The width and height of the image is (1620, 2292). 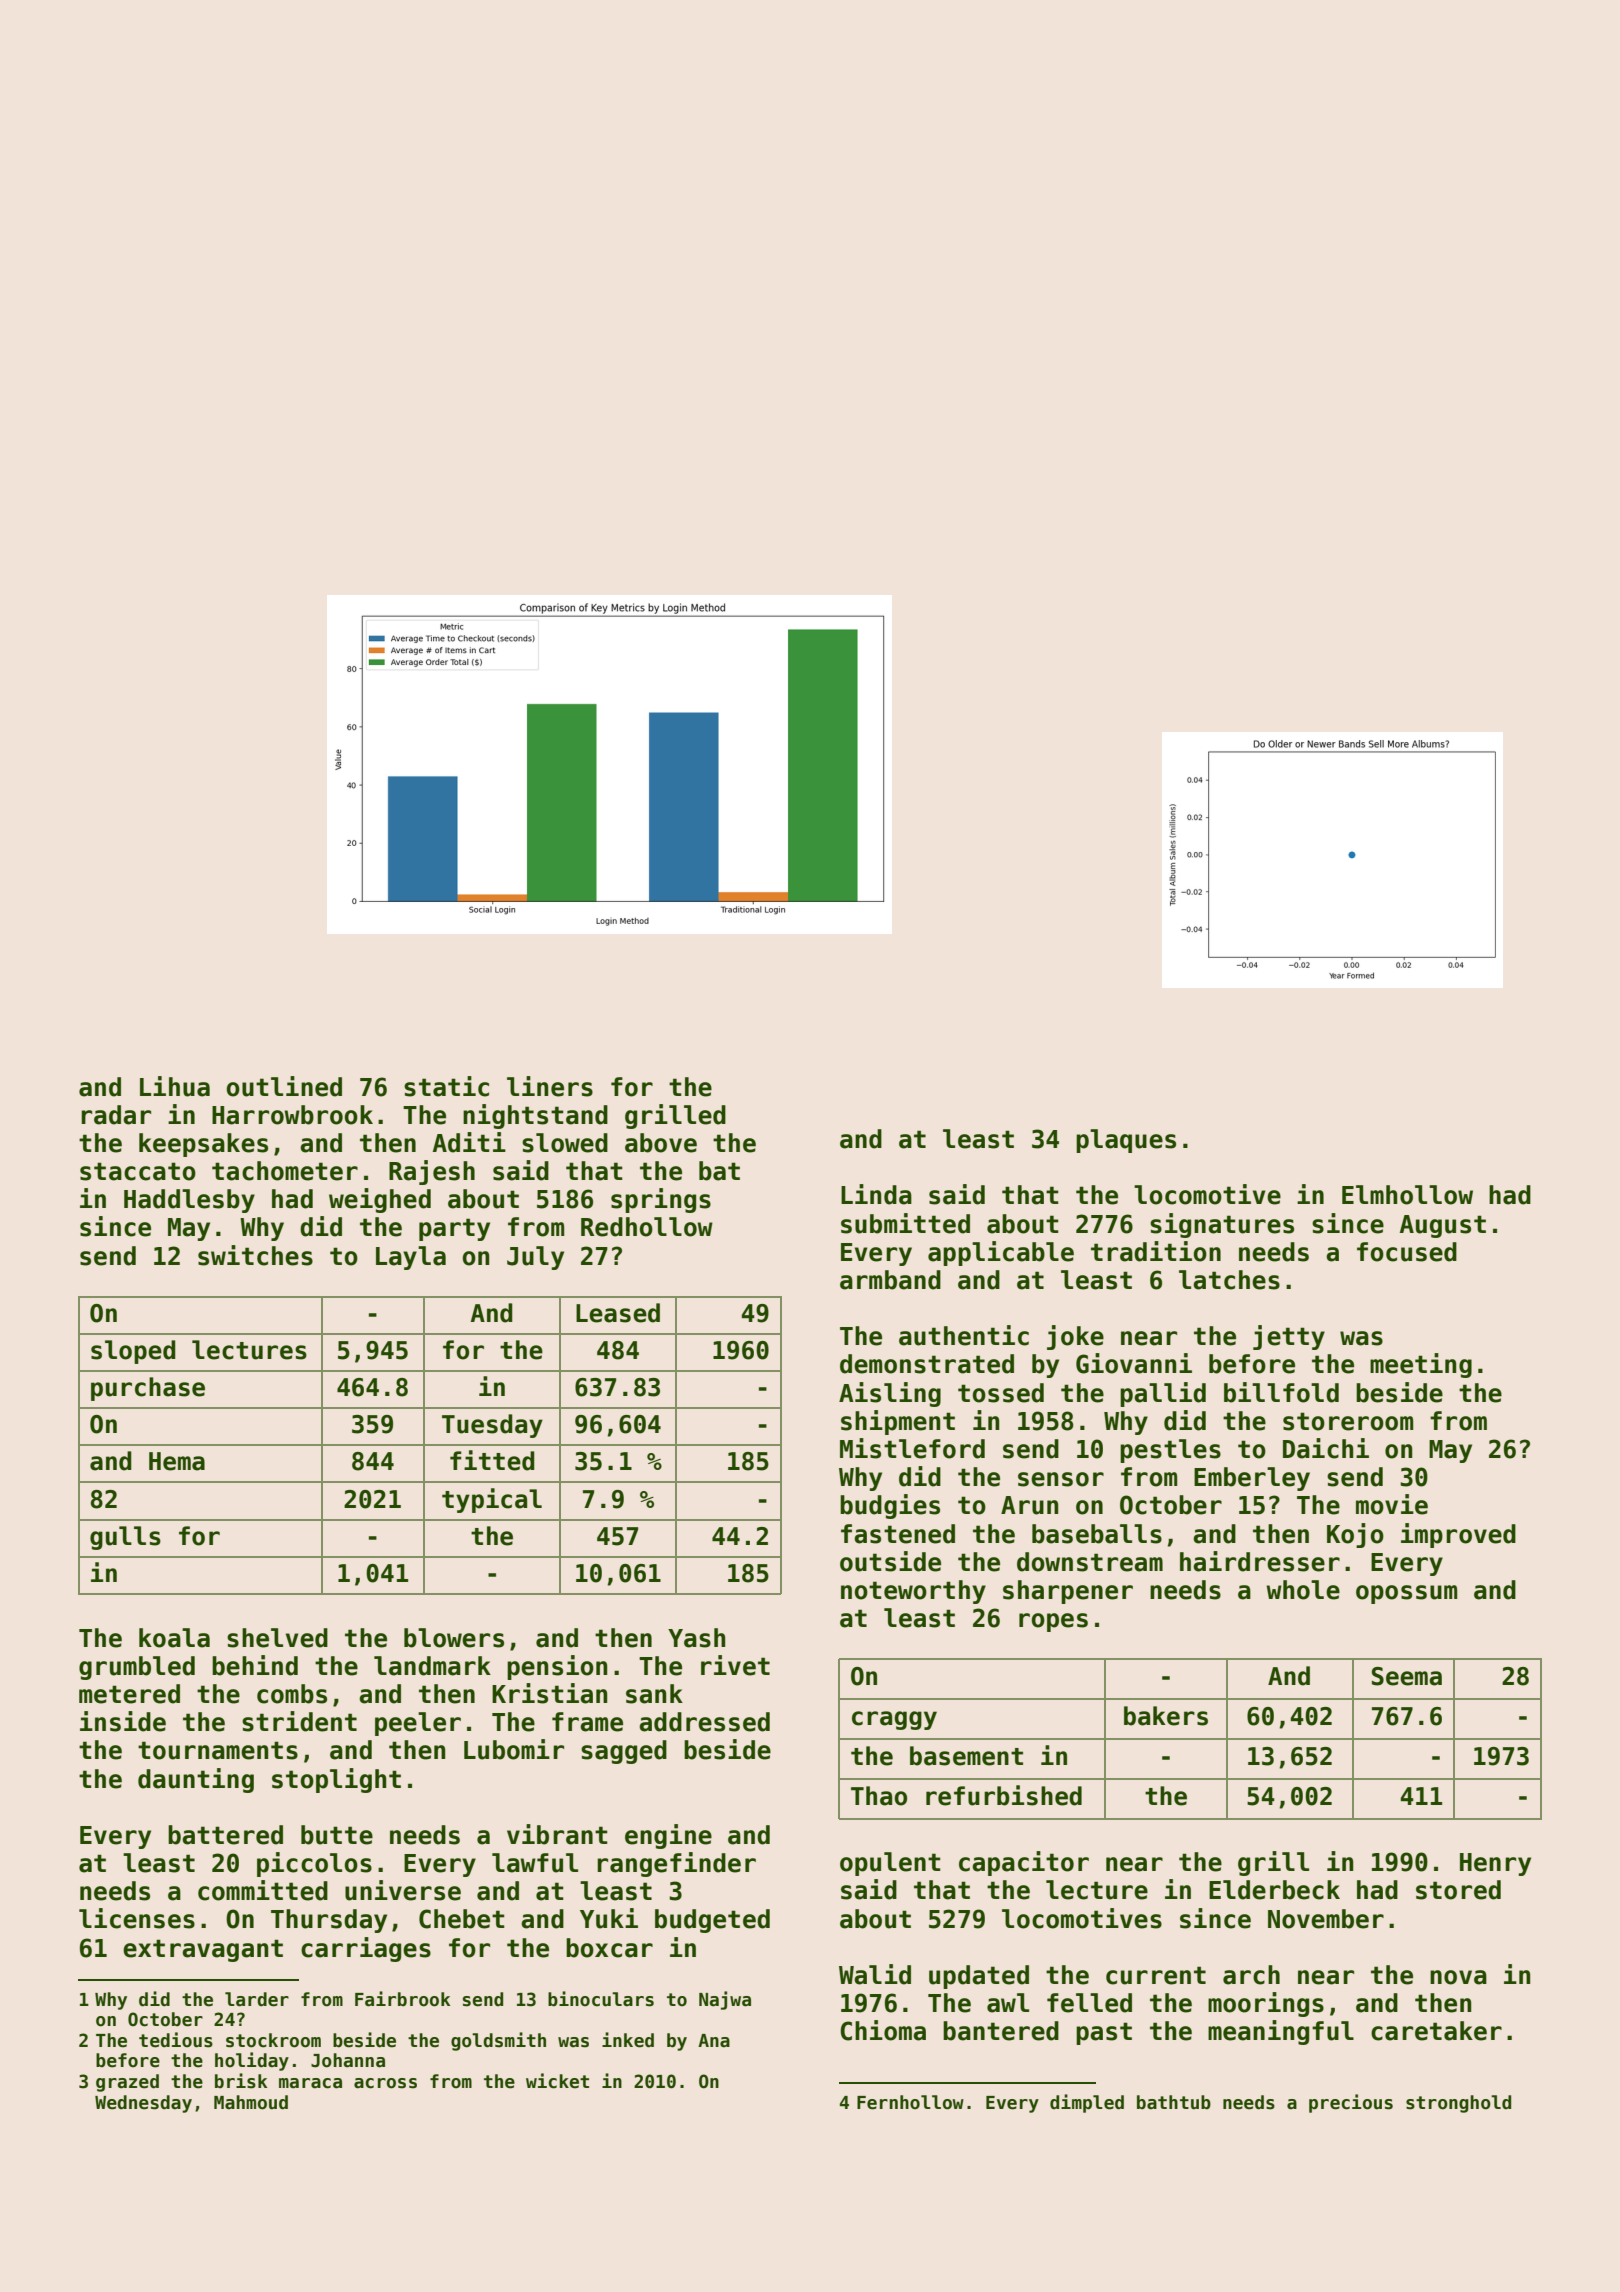 I want to click on Hema, so click(x=177, y=1461).
